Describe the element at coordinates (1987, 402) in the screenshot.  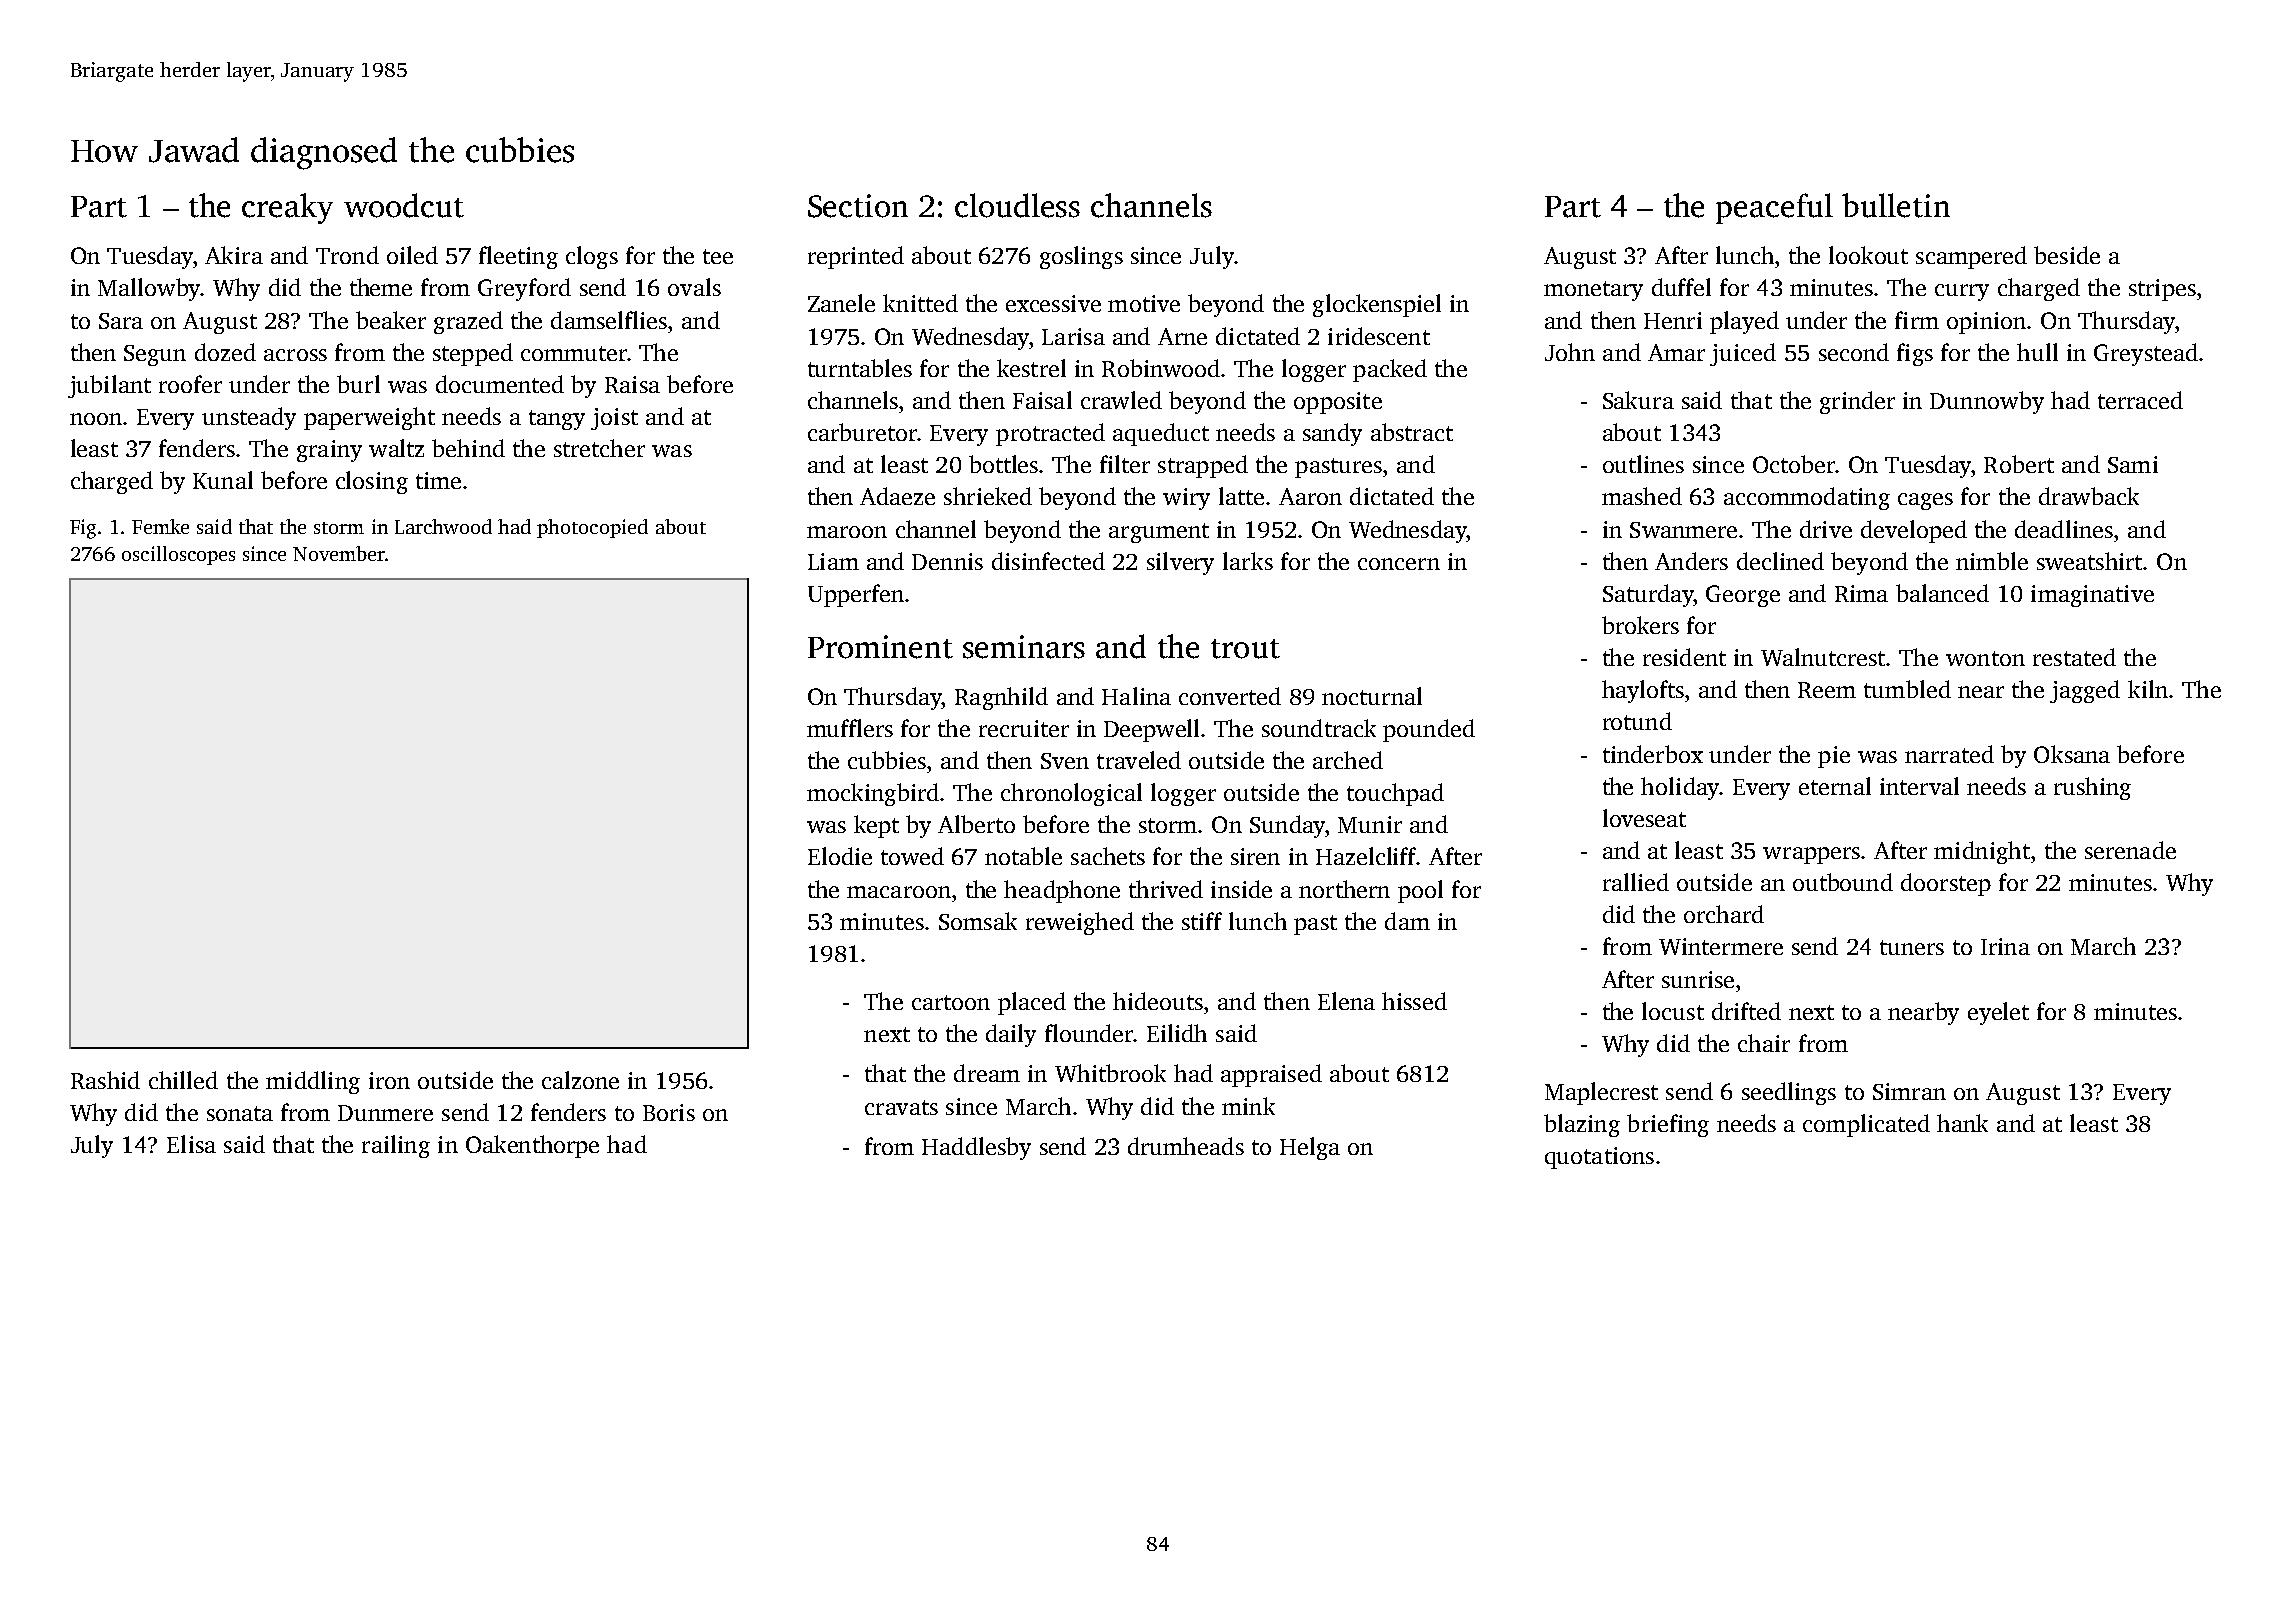
I see `Dunnowby` at that location.
